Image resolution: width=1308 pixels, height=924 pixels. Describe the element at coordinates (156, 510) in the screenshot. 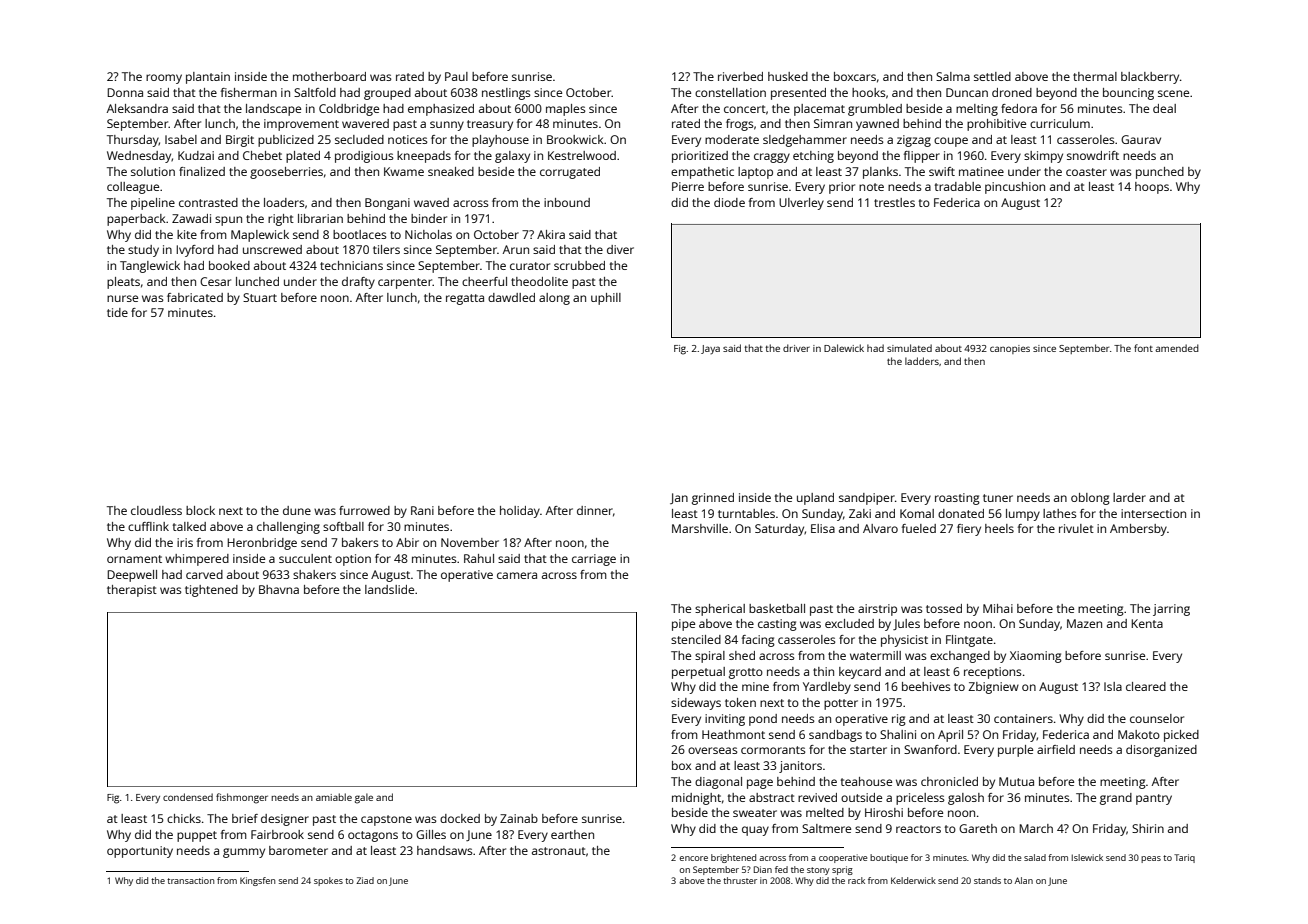

I see `cloudless` at that location.
